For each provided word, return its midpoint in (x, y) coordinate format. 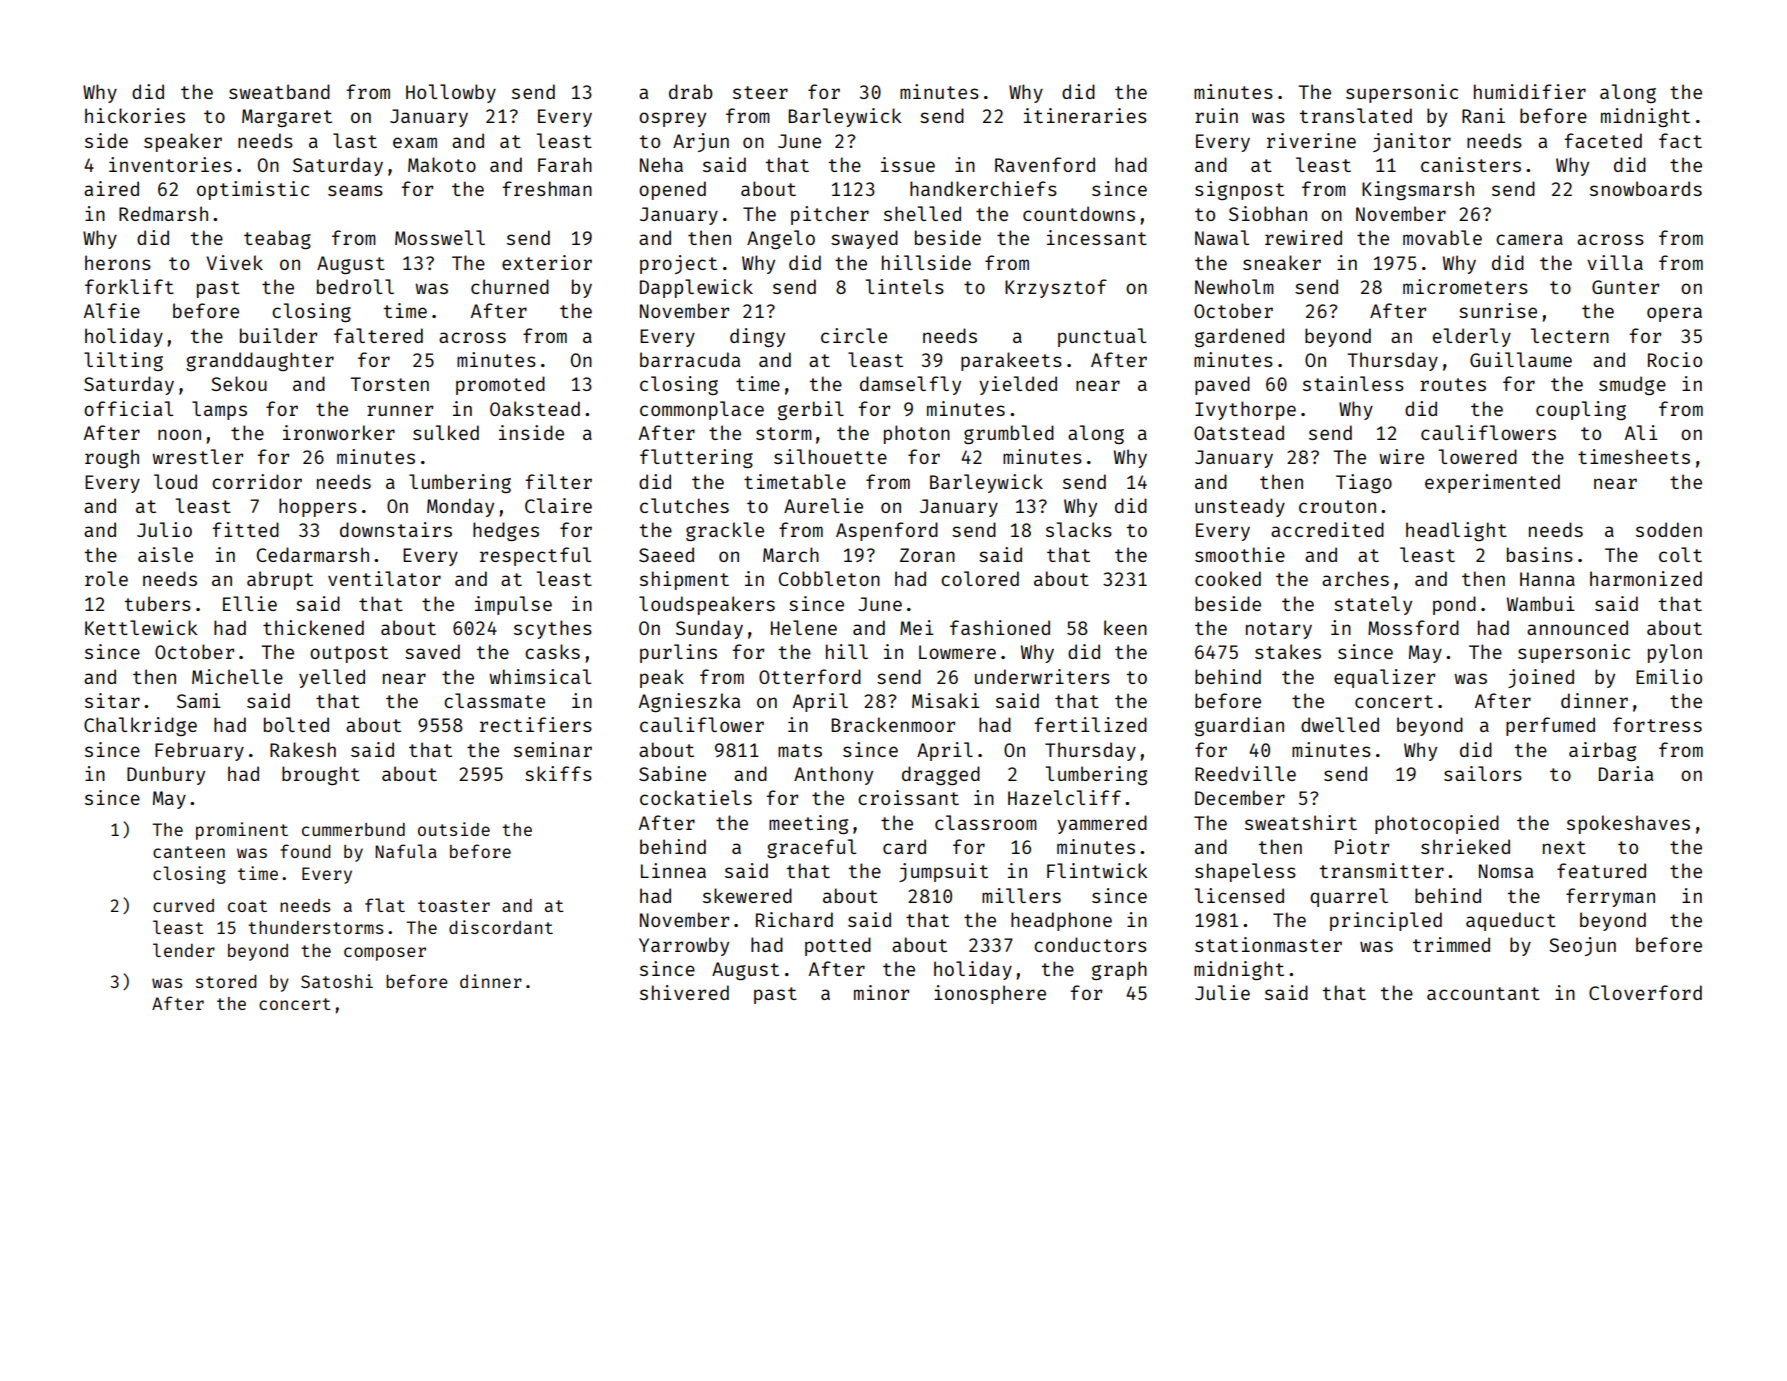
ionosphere (990, 994)
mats (800, 750)
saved (432, 651)
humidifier (1530, 91)
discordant (501, 927)
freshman (547, 188)
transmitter (1382, 870)
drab (691, 91)
